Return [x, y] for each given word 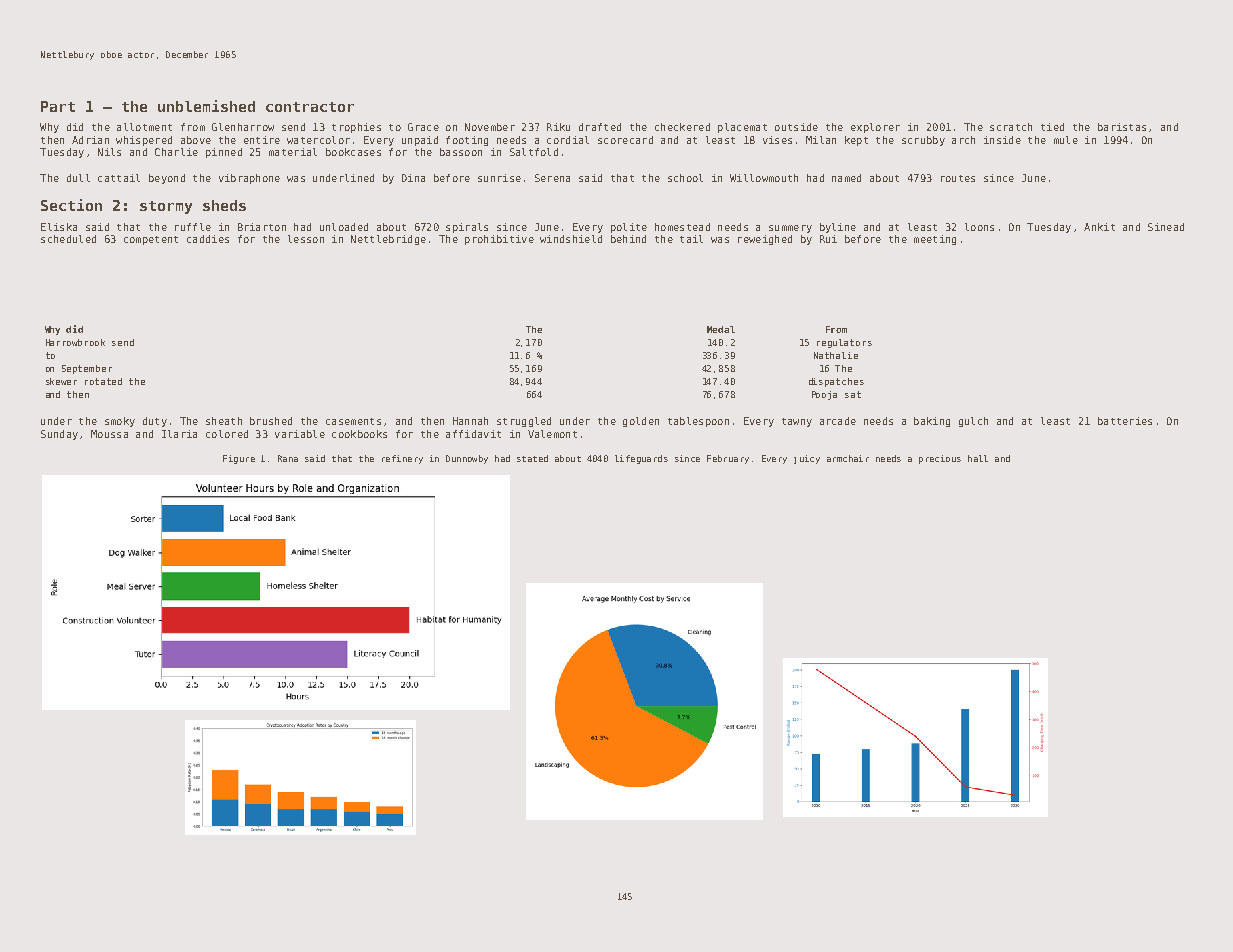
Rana [288, 458]
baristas [1122, 127]
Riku [558, 127]
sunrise [499, 178]
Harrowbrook [75, 342]
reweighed [765, 240]
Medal [721, 329]
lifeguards [641, 459]
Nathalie [836, 355]
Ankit [1099, 227]
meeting [935, 240]
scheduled [68, 239]
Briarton [262, 227]
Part [58, 106]
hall [978, 458]
